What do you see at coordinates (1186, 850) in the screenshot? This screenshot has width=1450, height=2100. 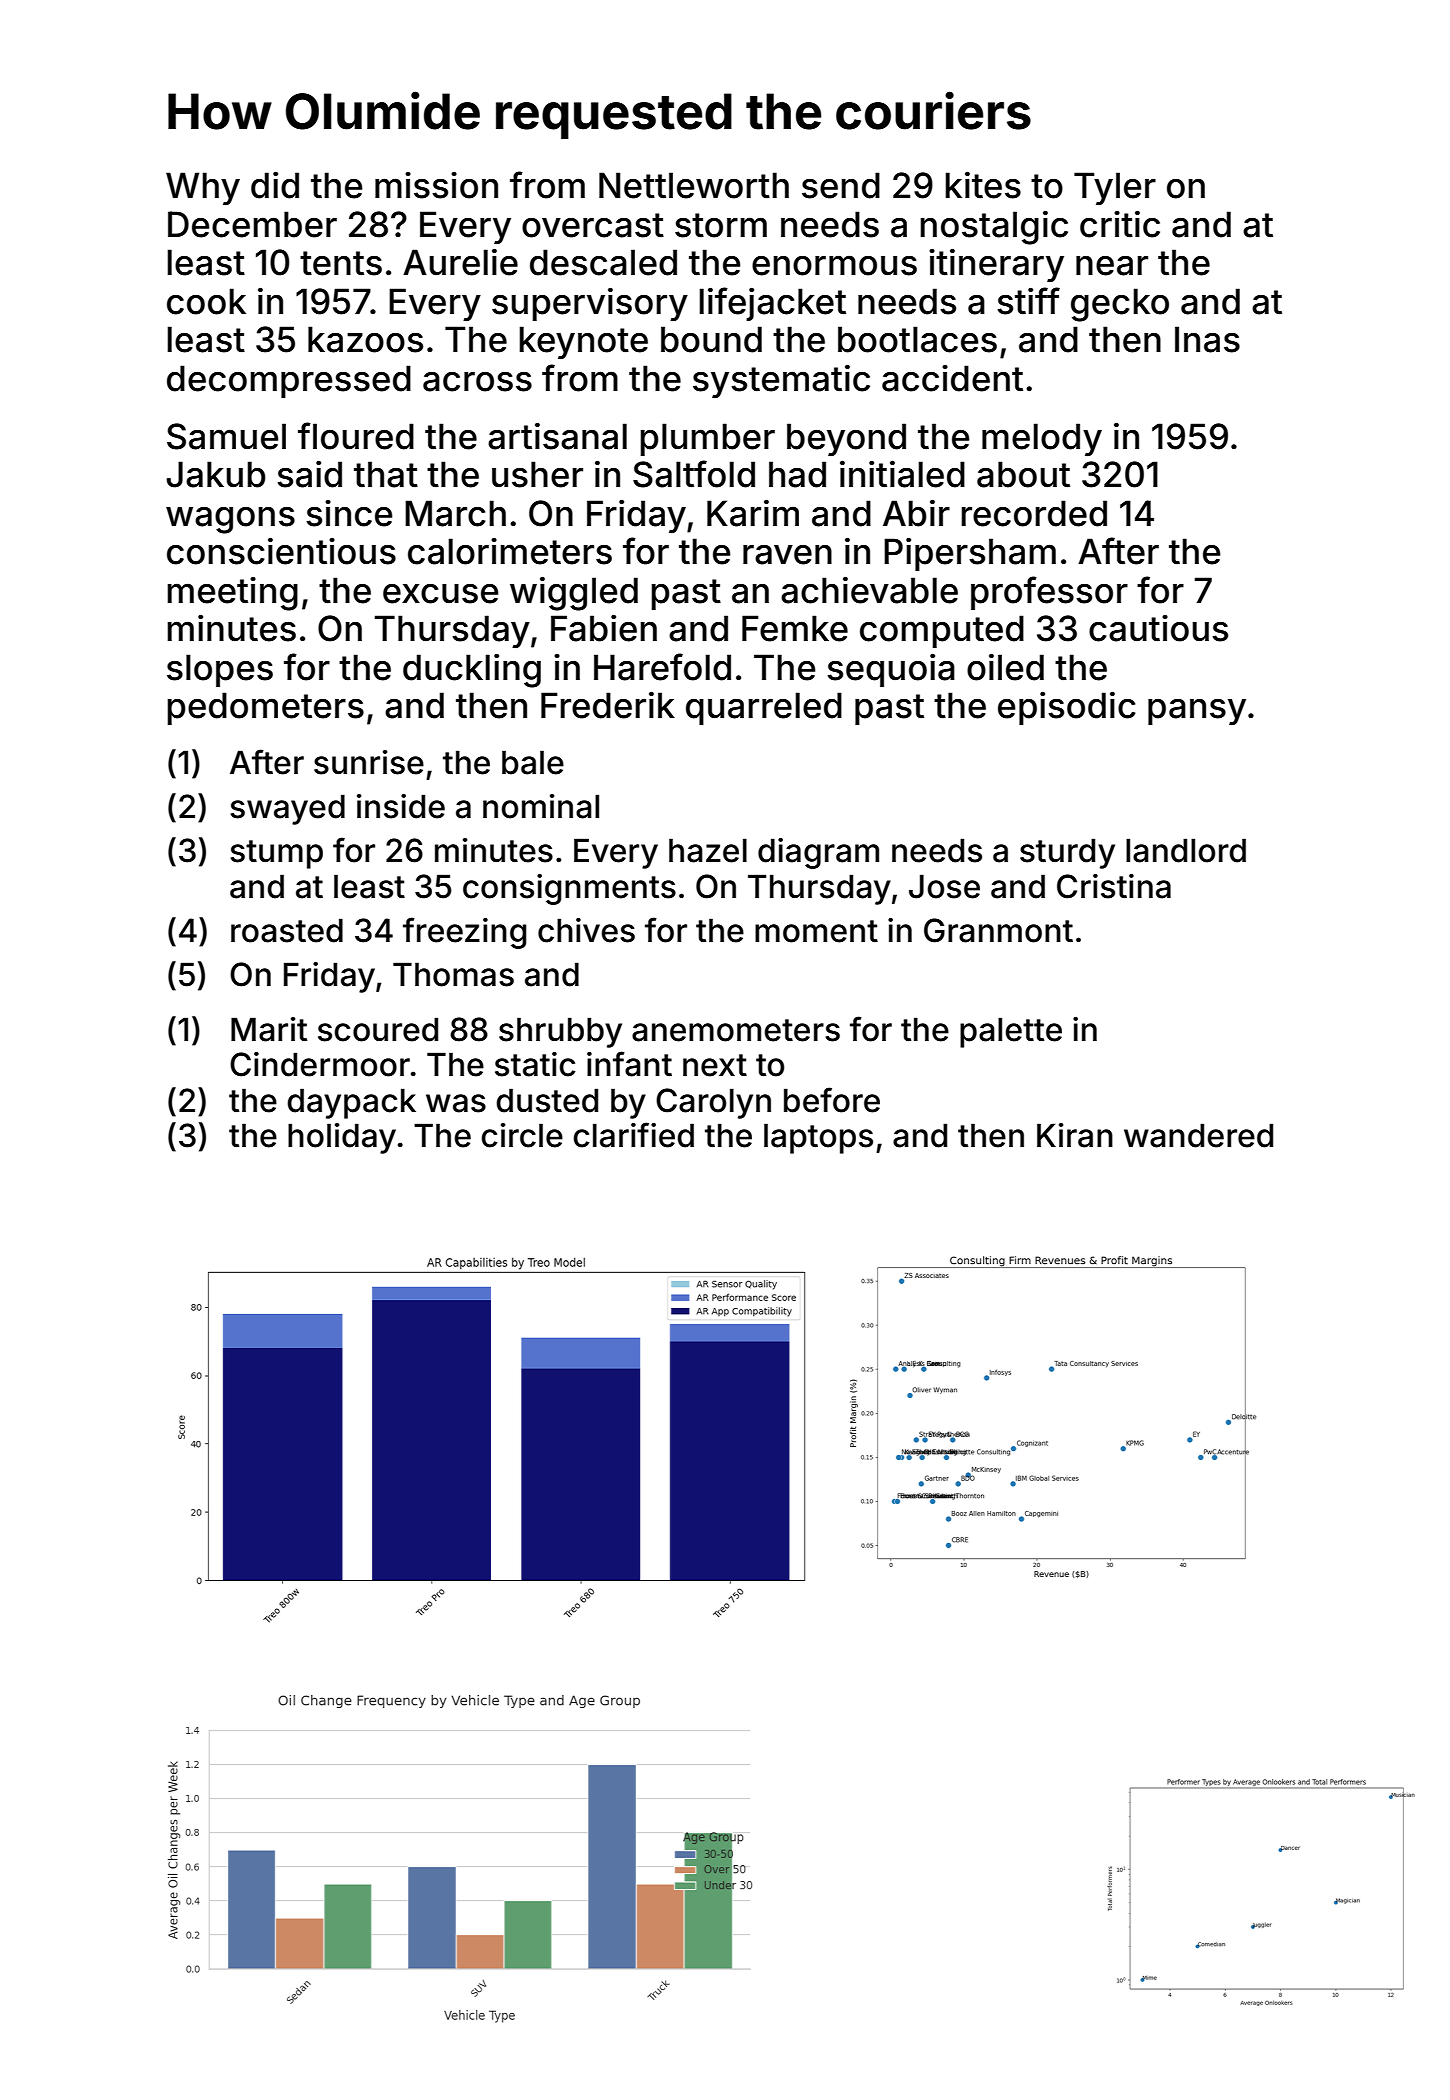 I see `landlord` at bounding box center [1186, 850].
